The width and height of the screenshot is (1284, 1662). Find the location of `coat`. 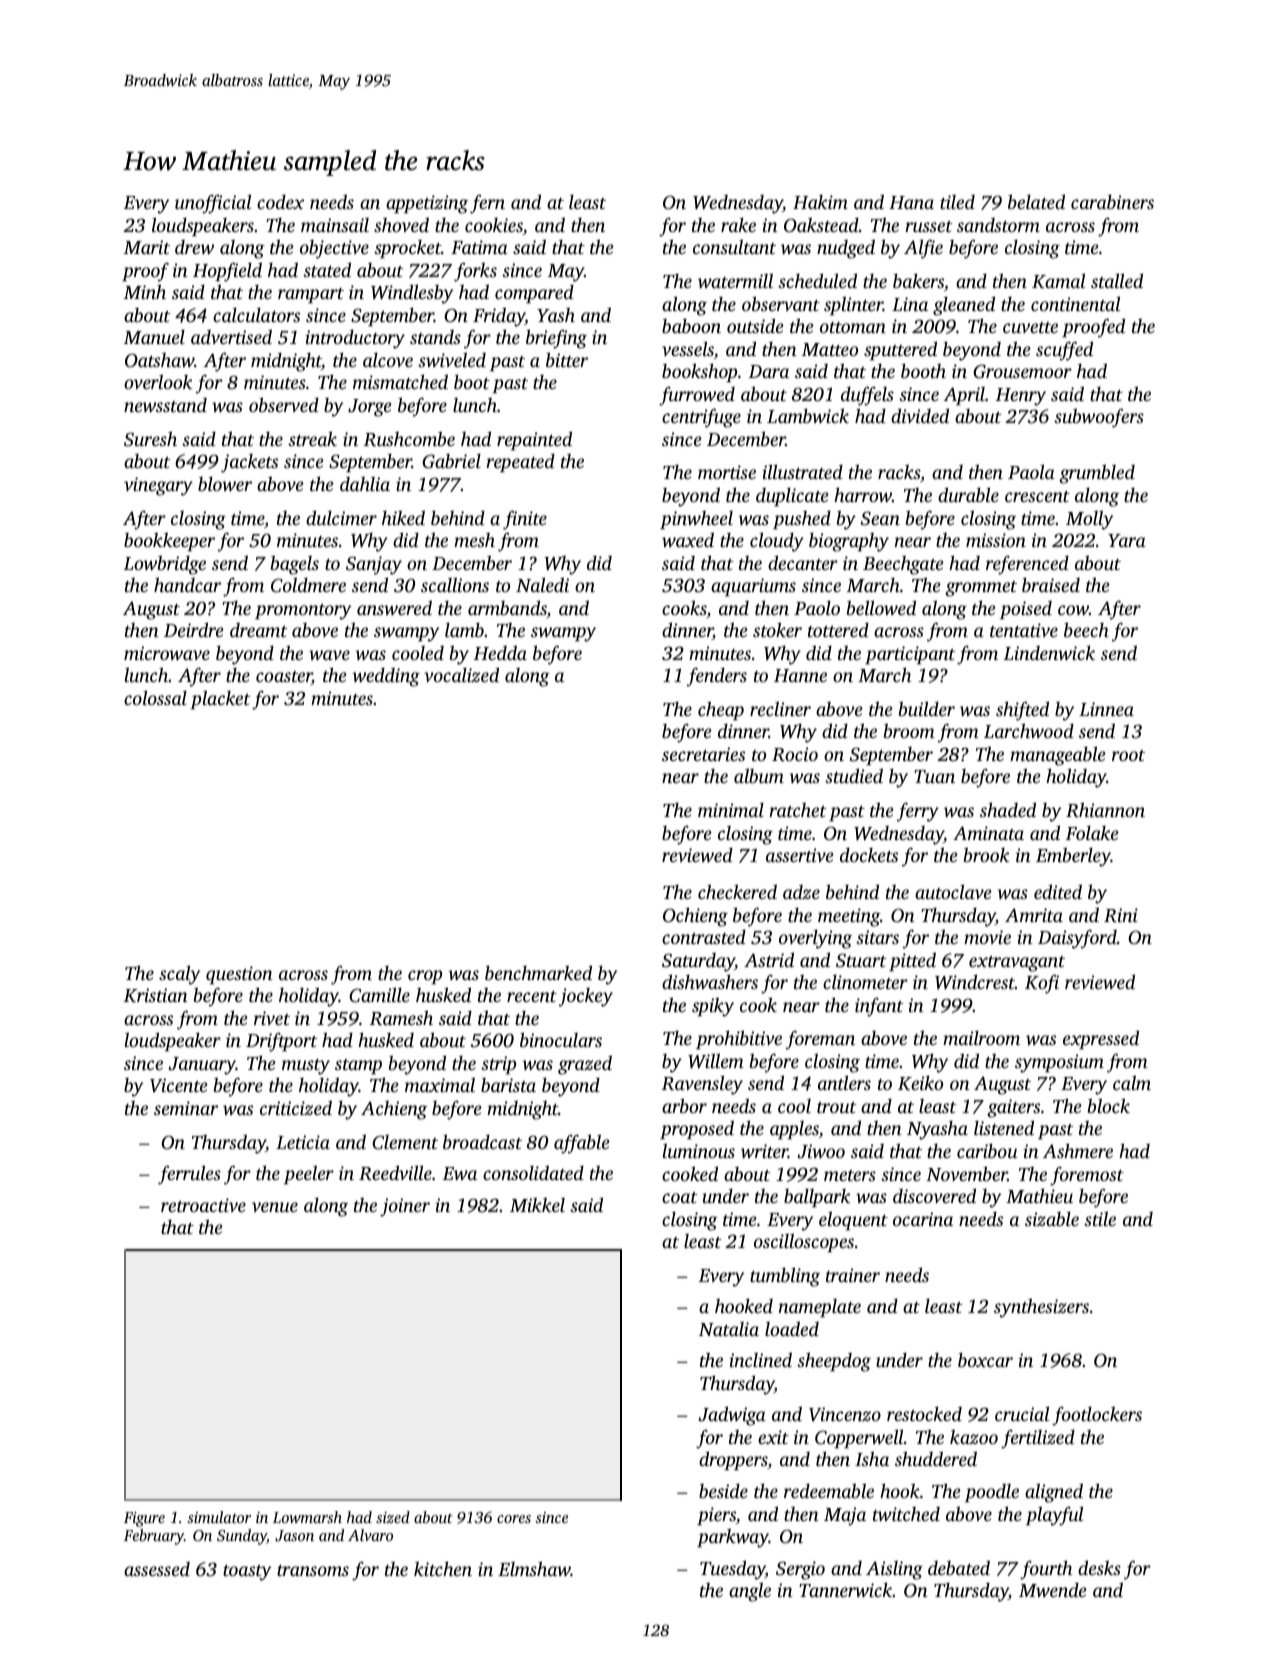

coat is located at coordinates (679, 1197).
